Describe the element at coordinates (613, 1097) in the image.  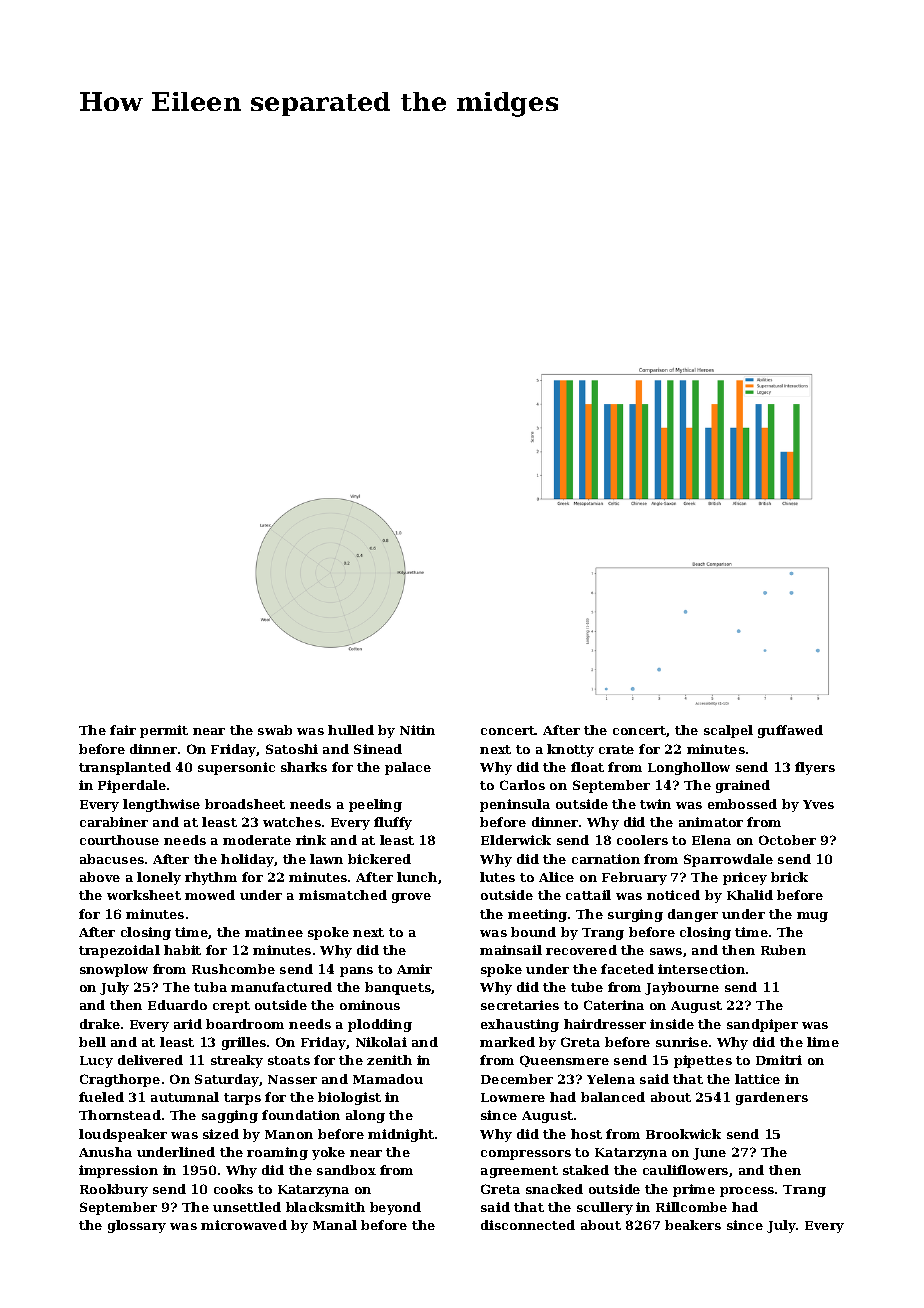
I see `balanced` at that location.
